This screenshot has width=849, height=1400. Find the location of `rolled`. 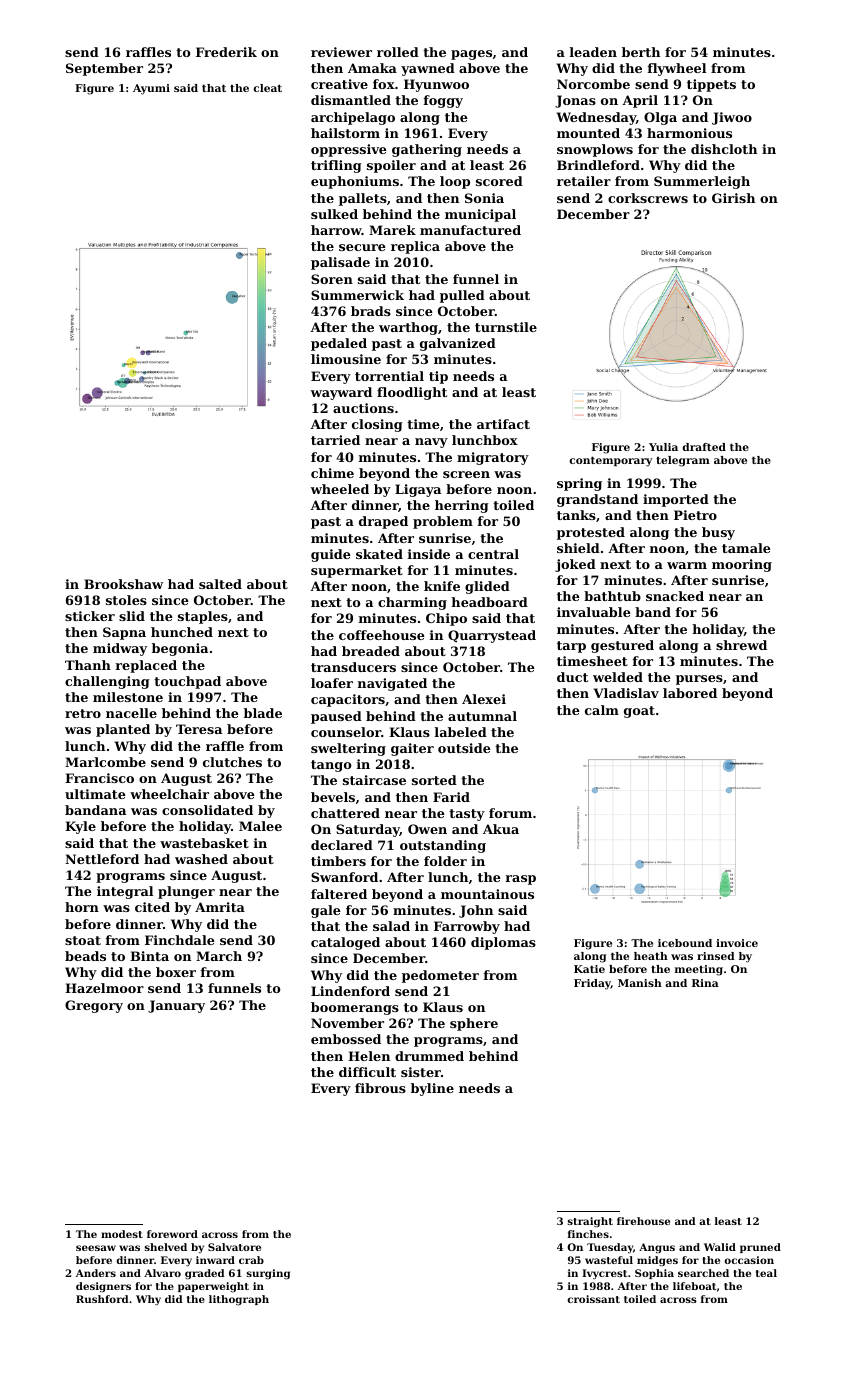

rolled is located at coordinates (398, 52).
